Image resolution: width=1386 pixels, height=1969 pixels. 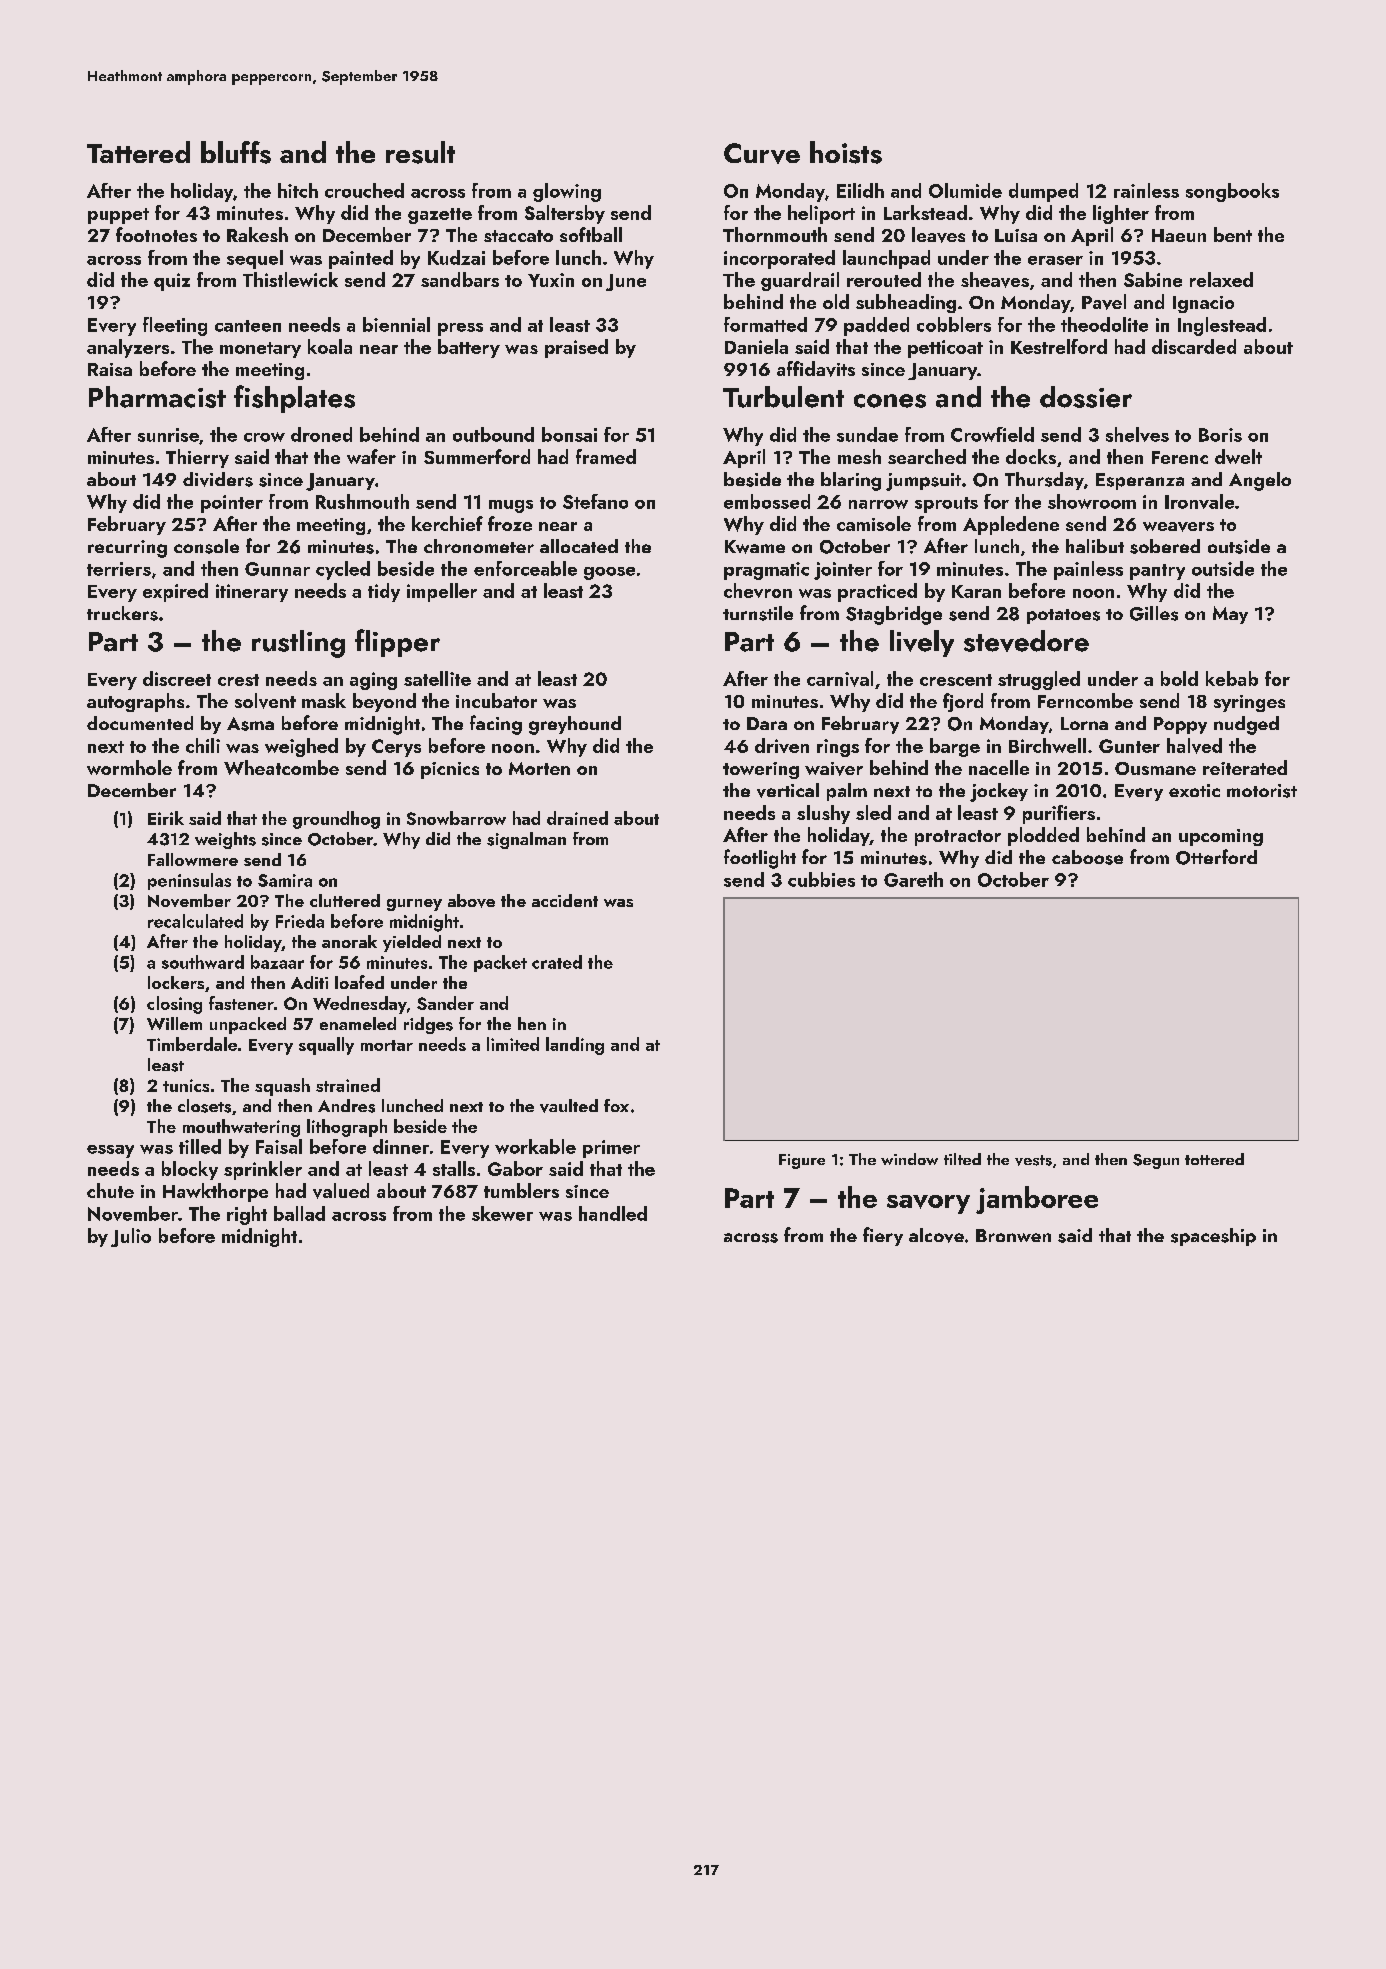 What do you see at coordinates (965, 190) in the screenshot?
I see `Olumide` at bounding box center [965, 190].
